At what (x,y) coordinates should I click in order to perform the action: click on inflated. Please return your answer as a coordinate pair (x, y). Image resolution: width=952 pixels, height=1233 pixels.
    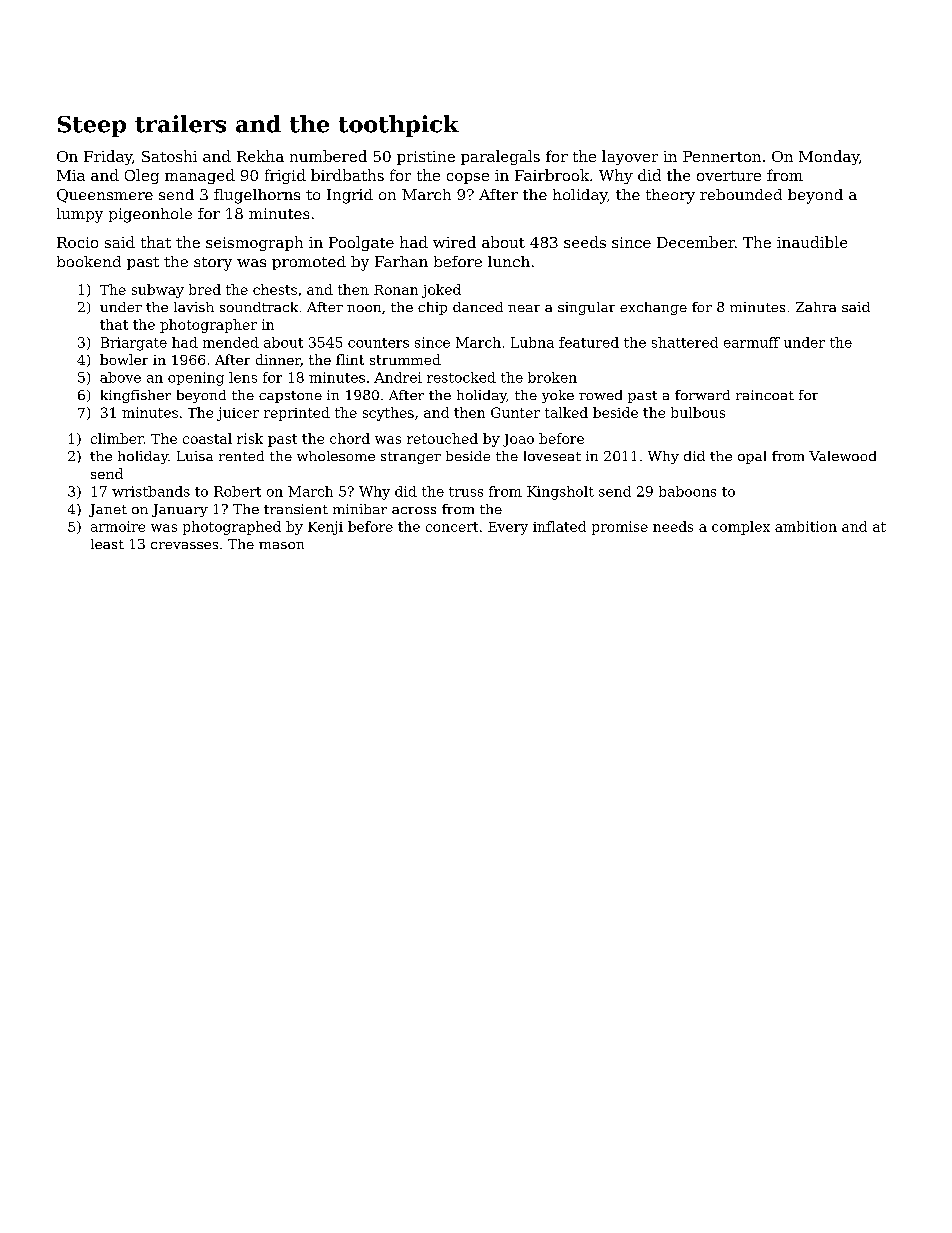
    Looking at the image, I should click on (559, 526).
